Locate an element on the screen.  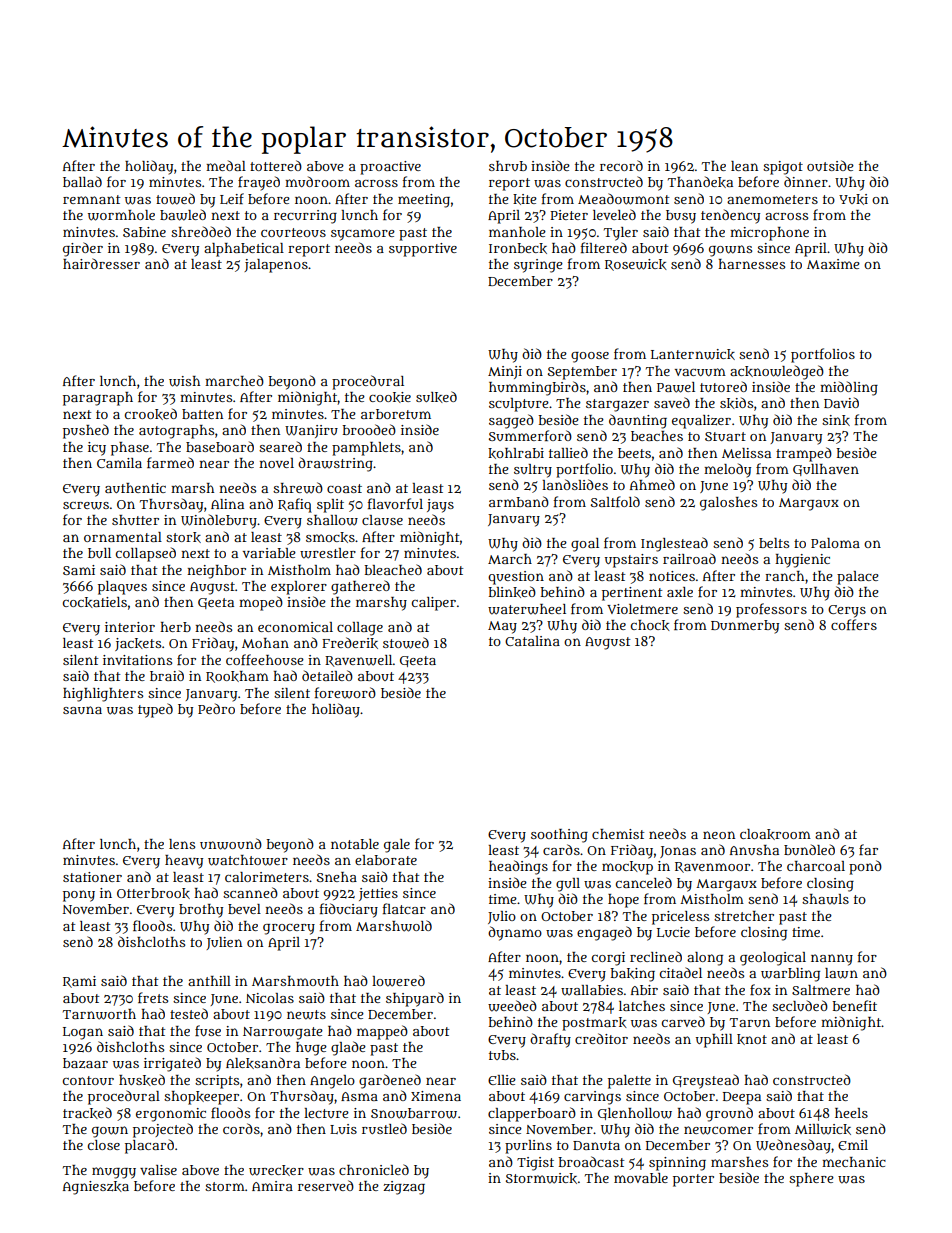
valise is located at coordinates (158, 1170).
